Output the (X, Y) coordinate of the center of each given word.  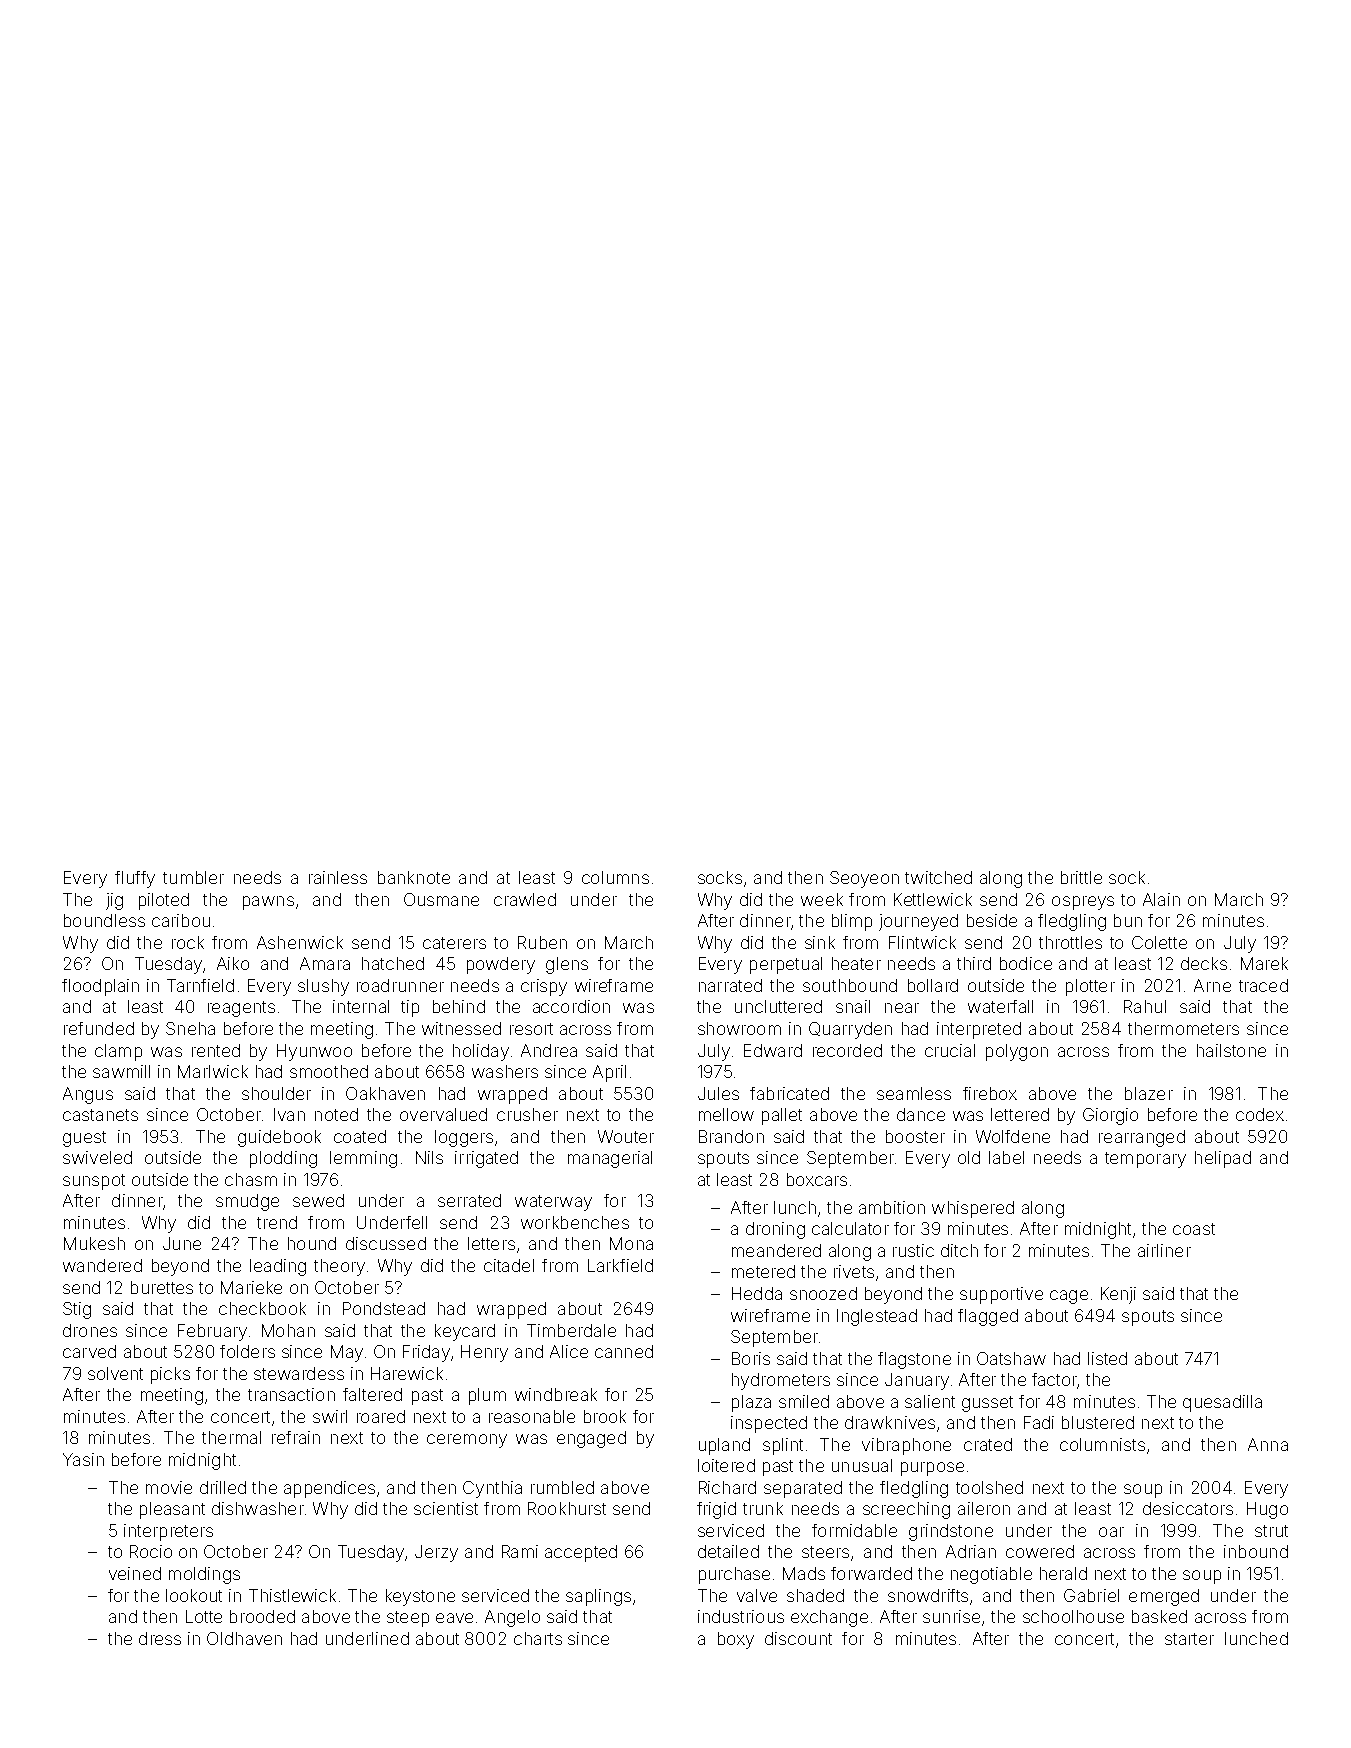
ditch (959, 1250)
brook (605, 1416)
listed (1107, 1358)
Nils (429, 1157)
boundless (104, 920)
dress (160, 1638)
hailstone (1231, 1050)
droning (775, 1230)
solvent (115, 1373)
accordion (571, 1006)
